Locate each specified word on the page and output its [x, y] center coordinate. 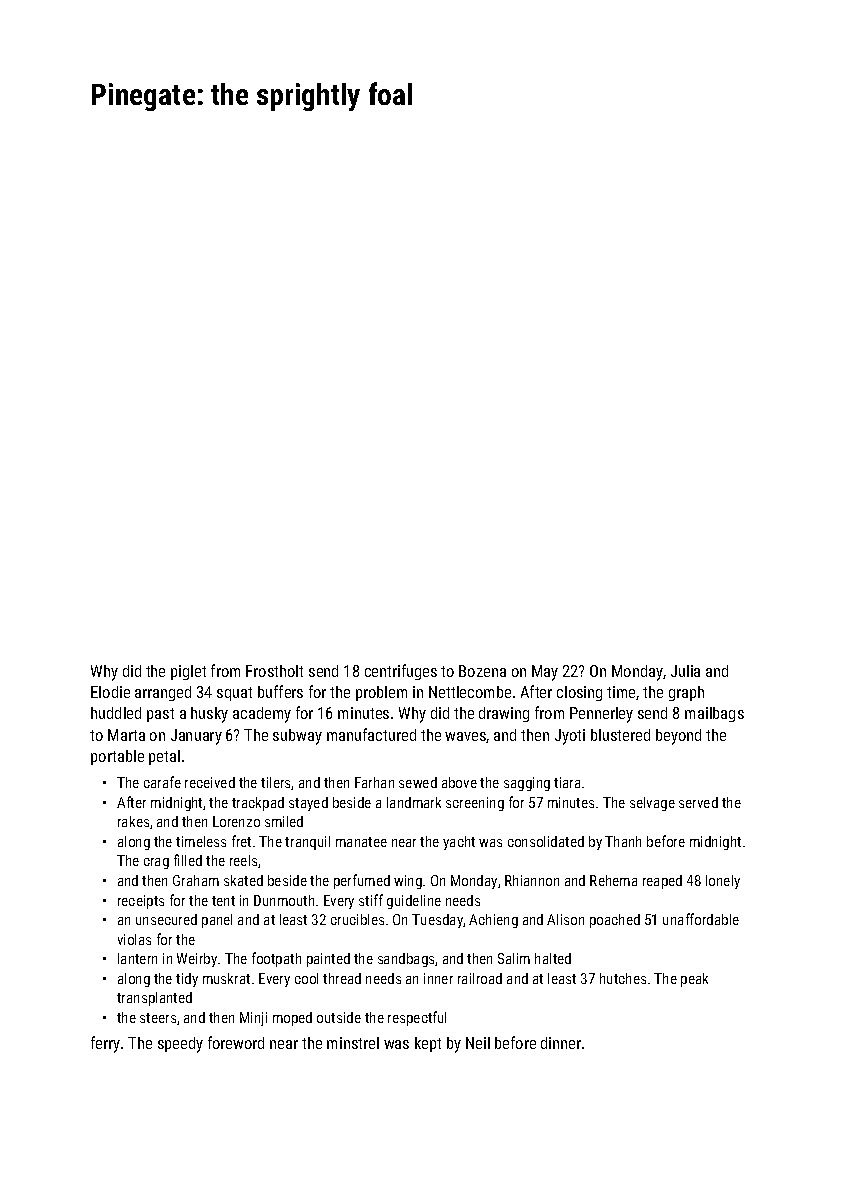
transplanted [154, 999]
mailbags [714, 714]
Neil [478, 1043]
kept [428, 1044]
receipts [141, 902]
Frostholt [274, 671]
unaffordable [701, 919]
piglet [188, 672]
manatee [361, 842]
